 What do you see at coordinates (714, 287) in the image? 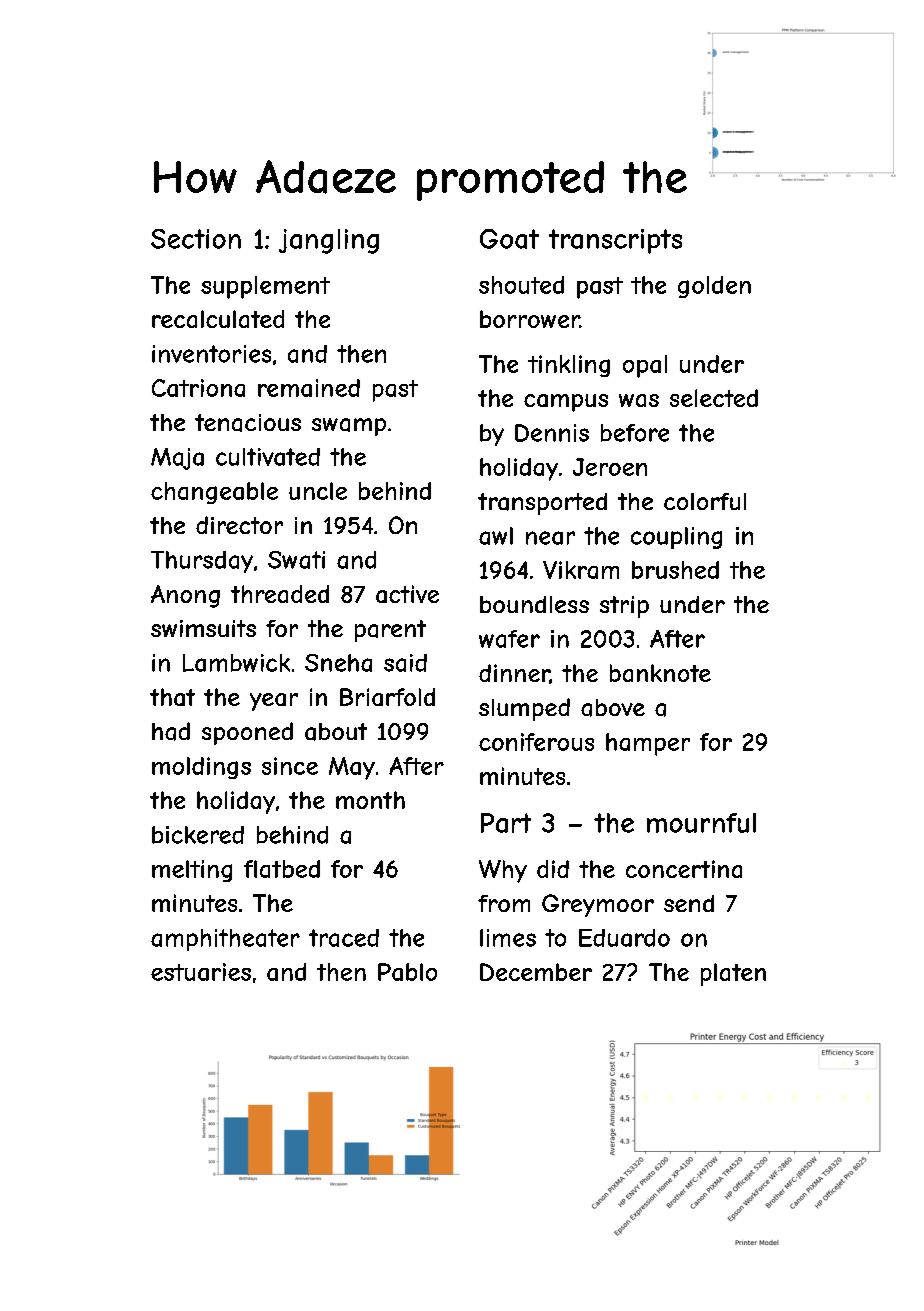
I see `golden` at bounding box center [714, 287].
